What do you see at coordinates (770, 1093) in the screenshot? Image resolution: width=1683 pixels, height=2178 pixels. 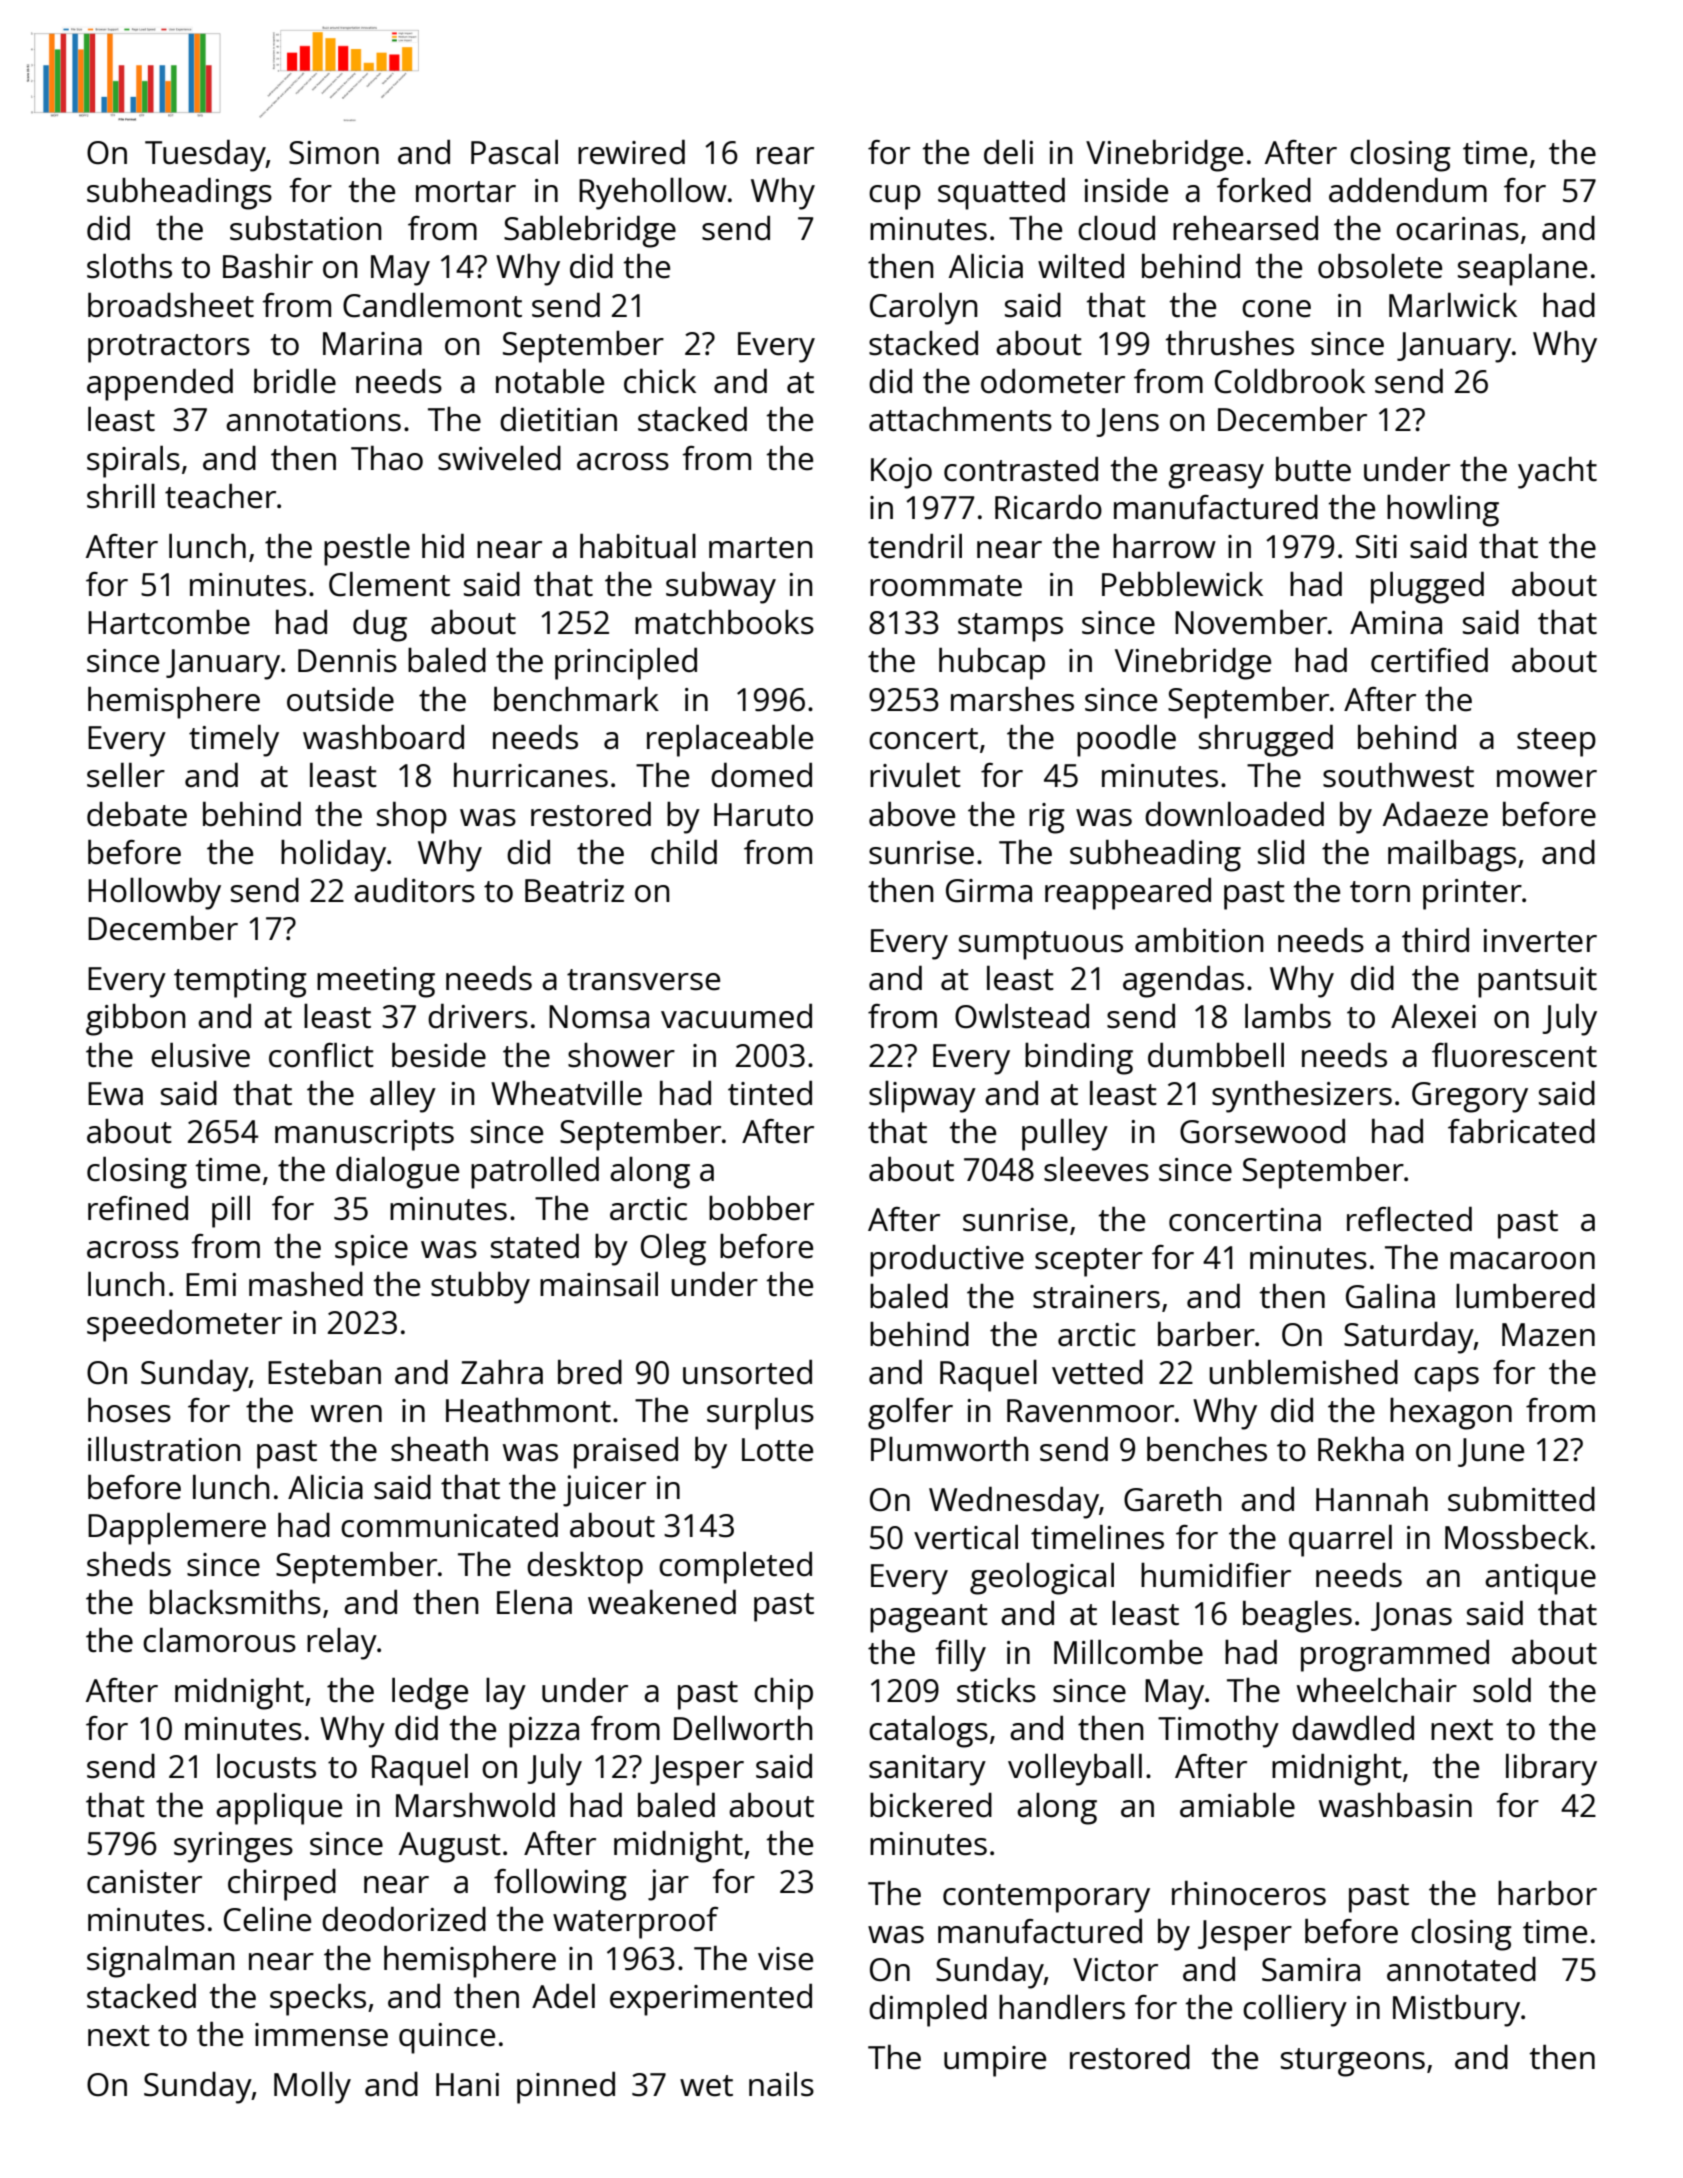 I see `tinted` at bounding box center [770, 1093].
